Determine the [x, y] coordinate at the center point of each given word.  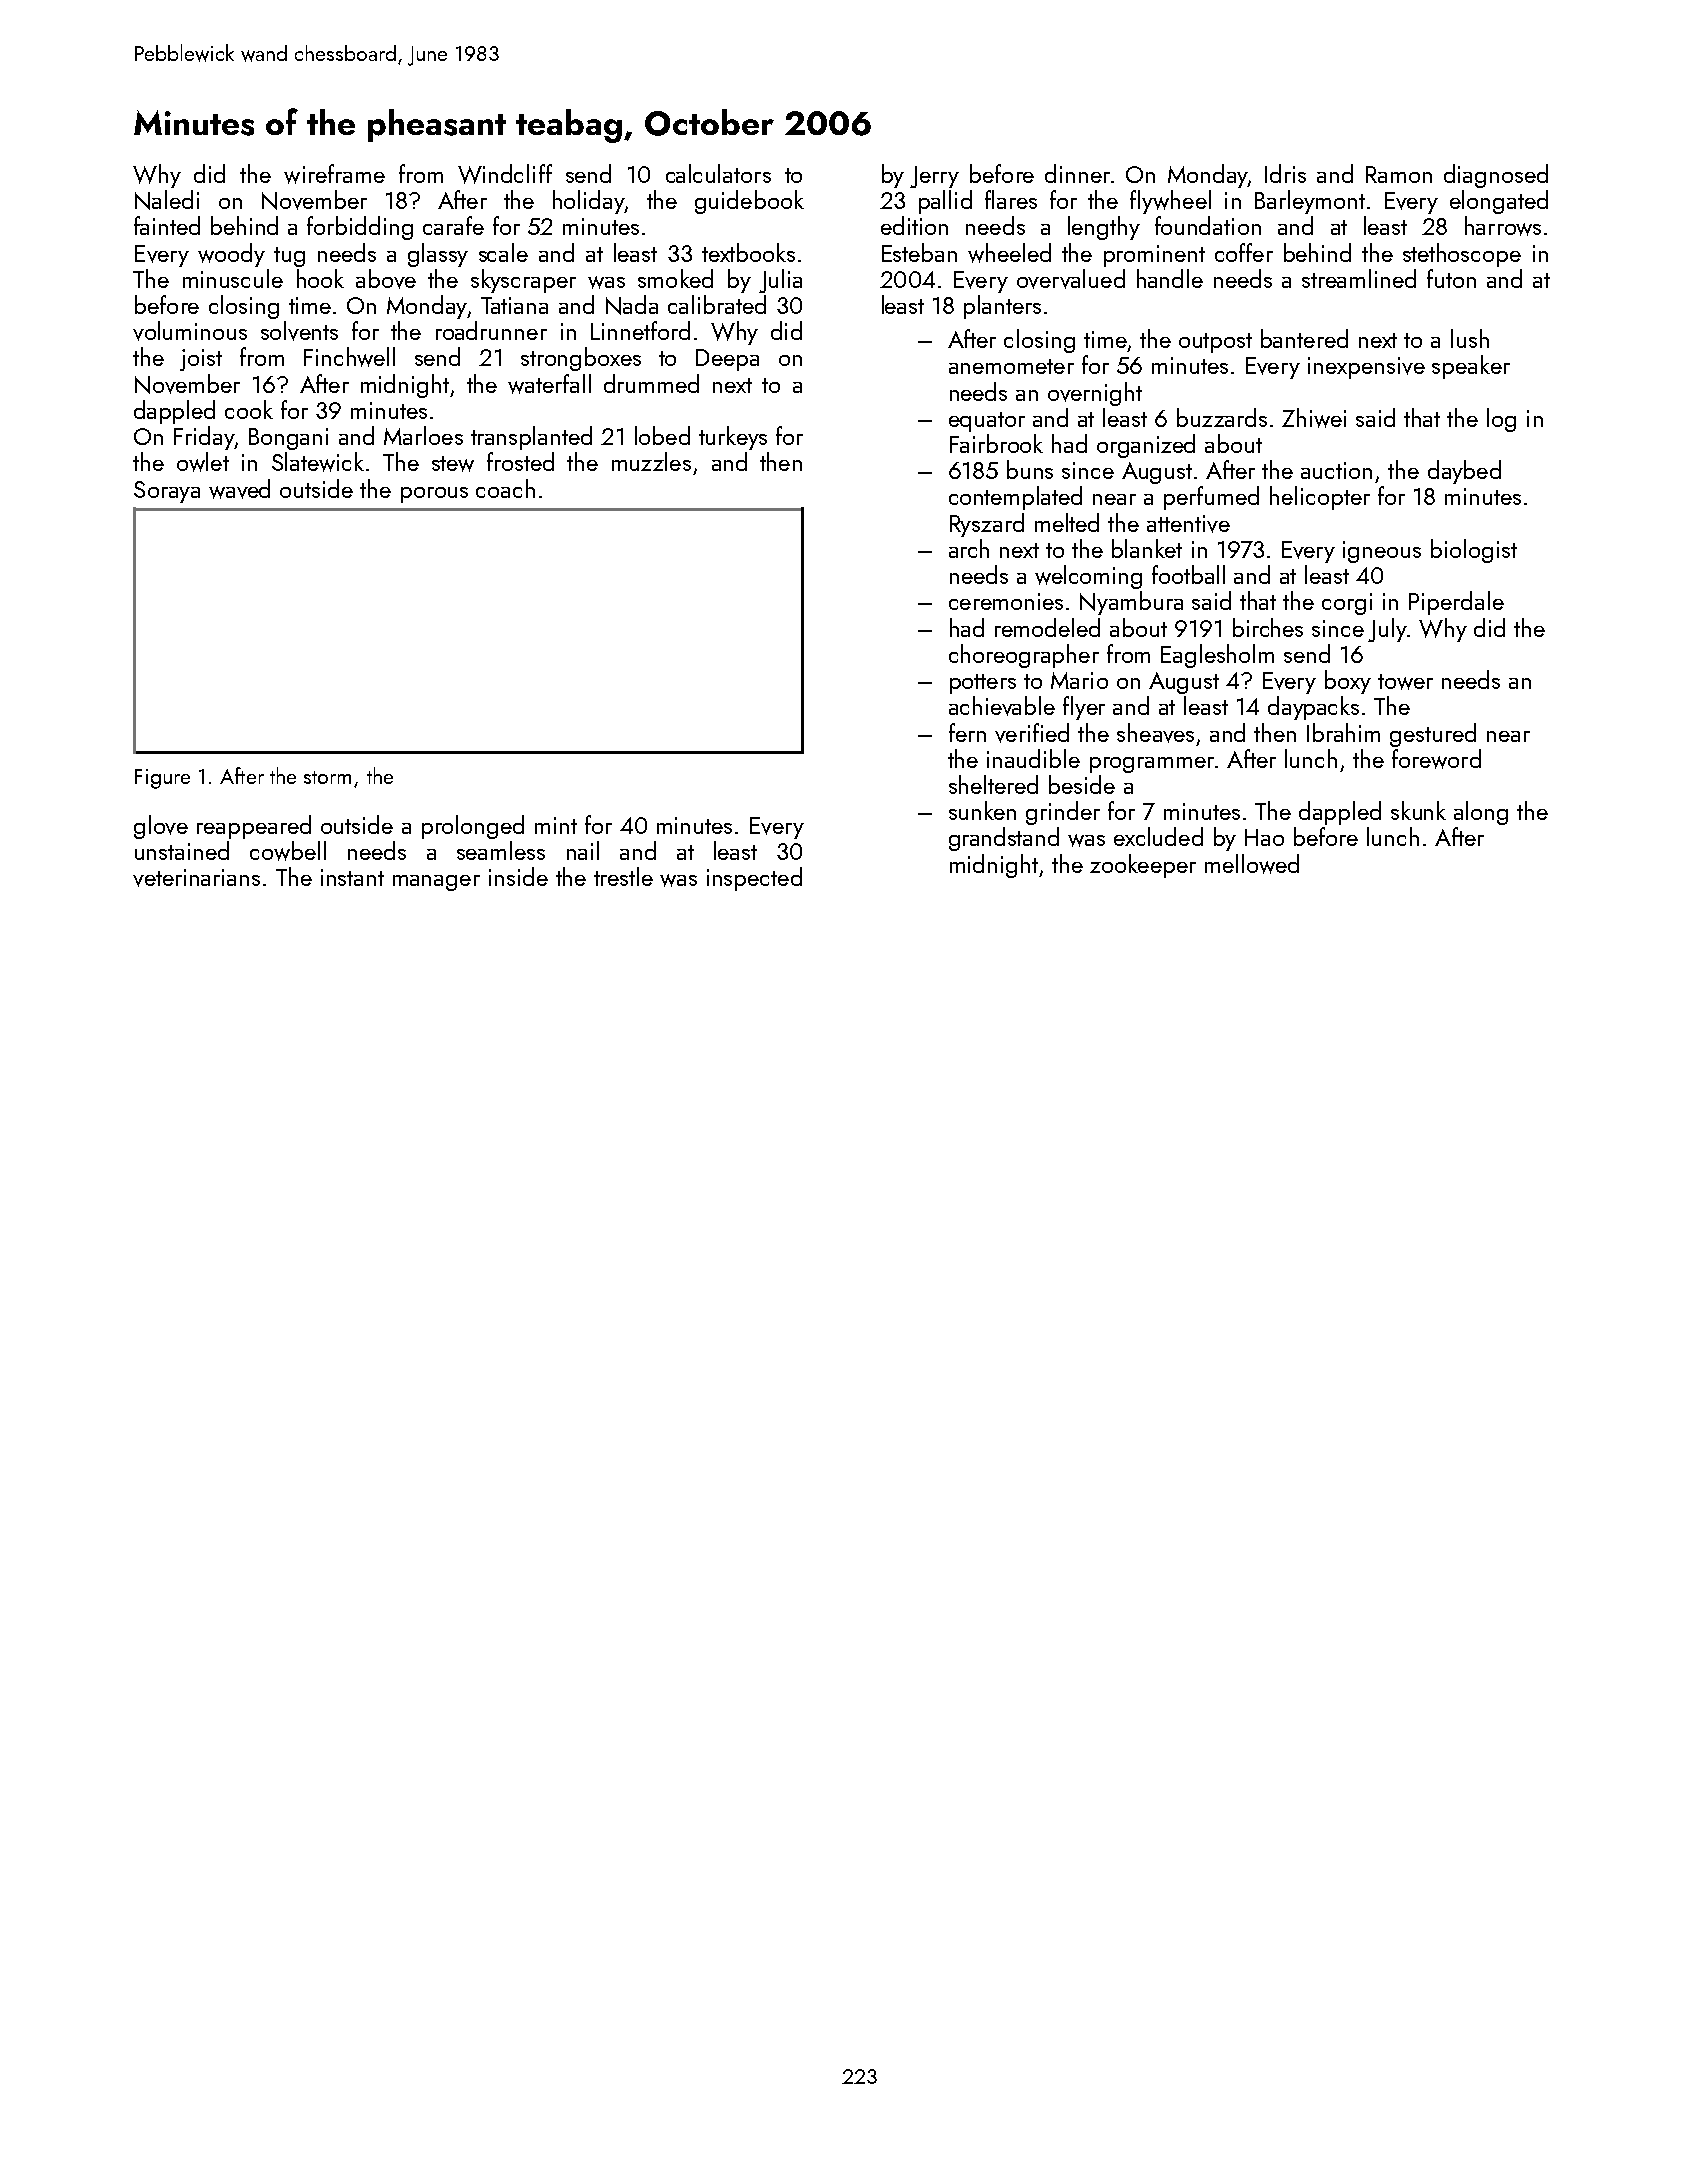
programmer [1152, 765]
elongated [1499, 202]
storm [327, 777]
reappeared [254, 827]
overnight [1095, 394]
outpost [1215, 343]
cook [249, 409]
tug [289, 257]
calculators [718, 173]
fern [967, 732]
